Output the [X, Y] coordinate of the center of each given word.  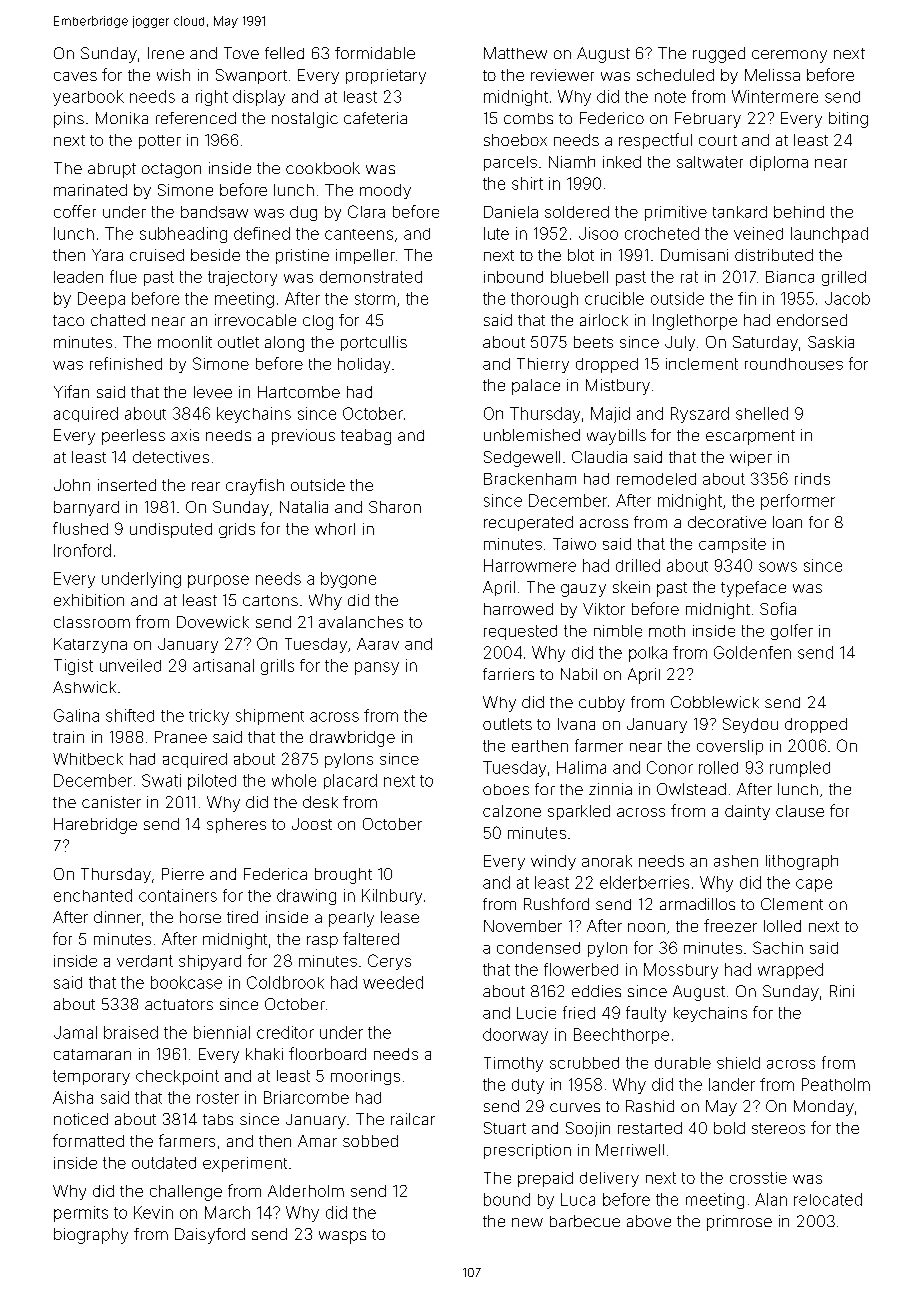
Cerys [389, 962]
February [708, 120]
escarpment [750, 437]
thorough [544, 300]
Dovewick [213, 622]
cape [814, 885]
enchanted [93, 895]
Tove [241, 53]
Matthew [515, 53]
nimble [618, 631]
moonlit [185, 342]
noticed [81, 1119]
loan [787, 522]
